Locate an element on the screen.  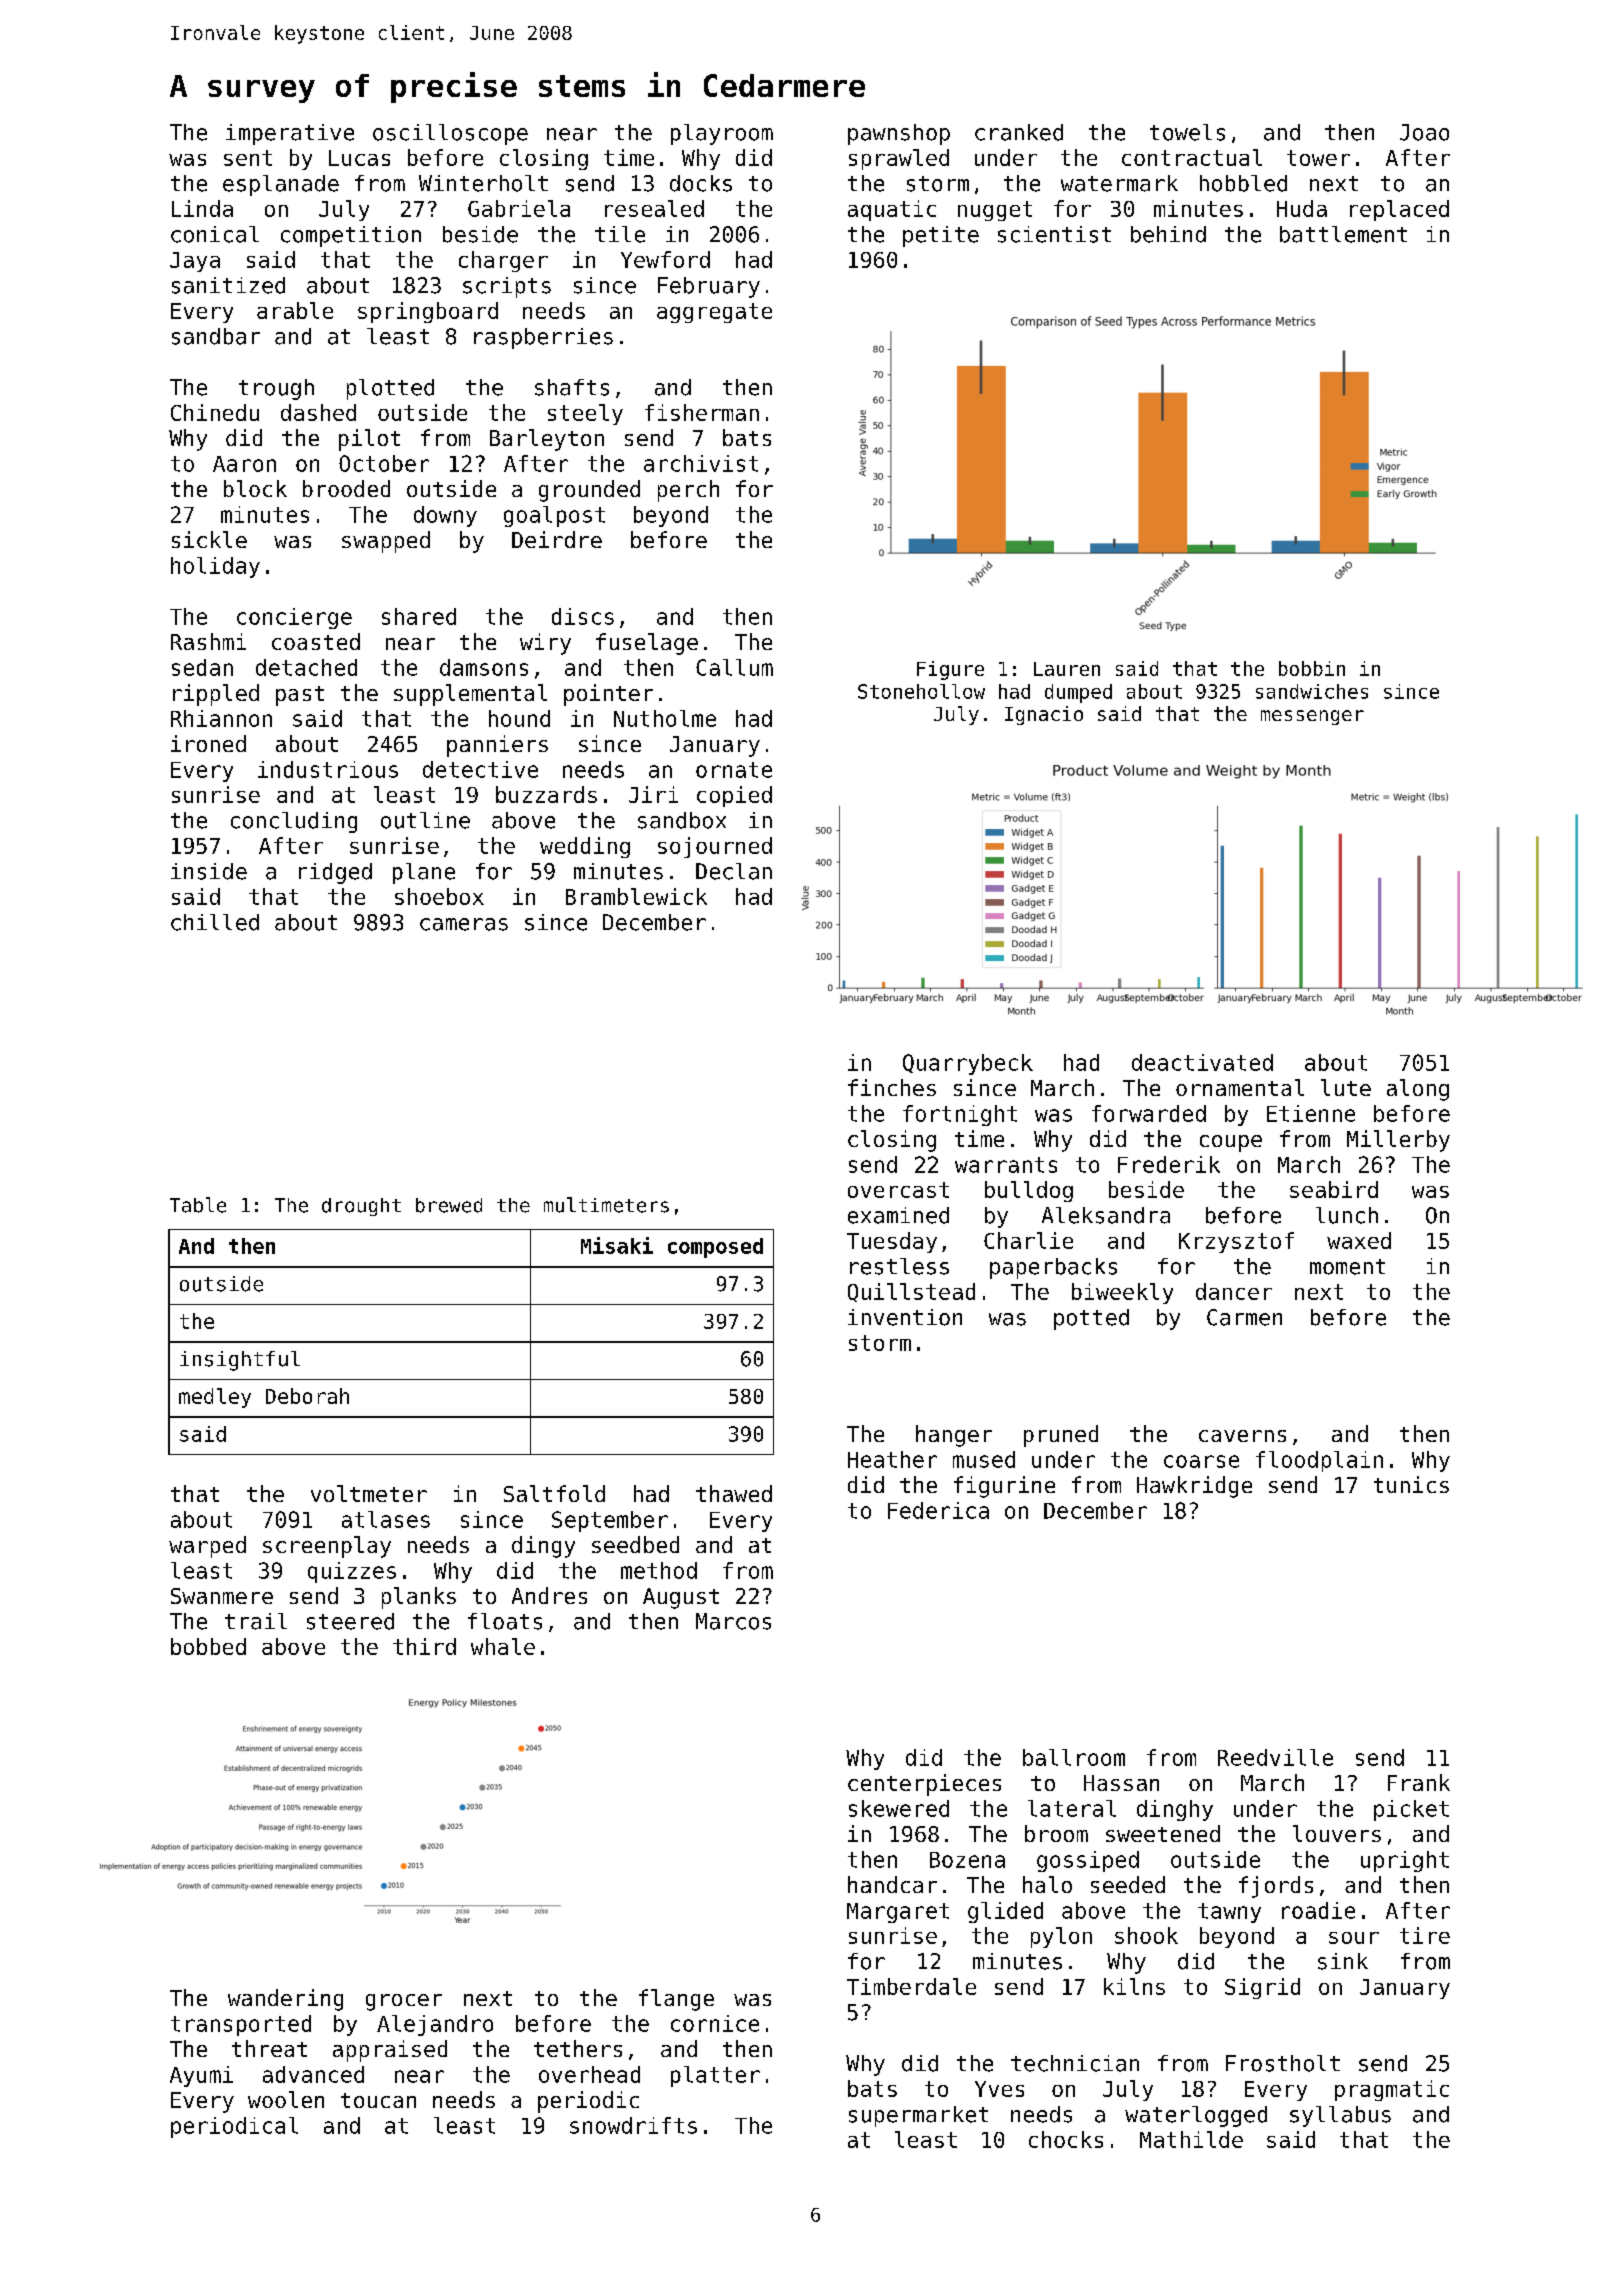
lute is located at coordinates (1346, 1087).
